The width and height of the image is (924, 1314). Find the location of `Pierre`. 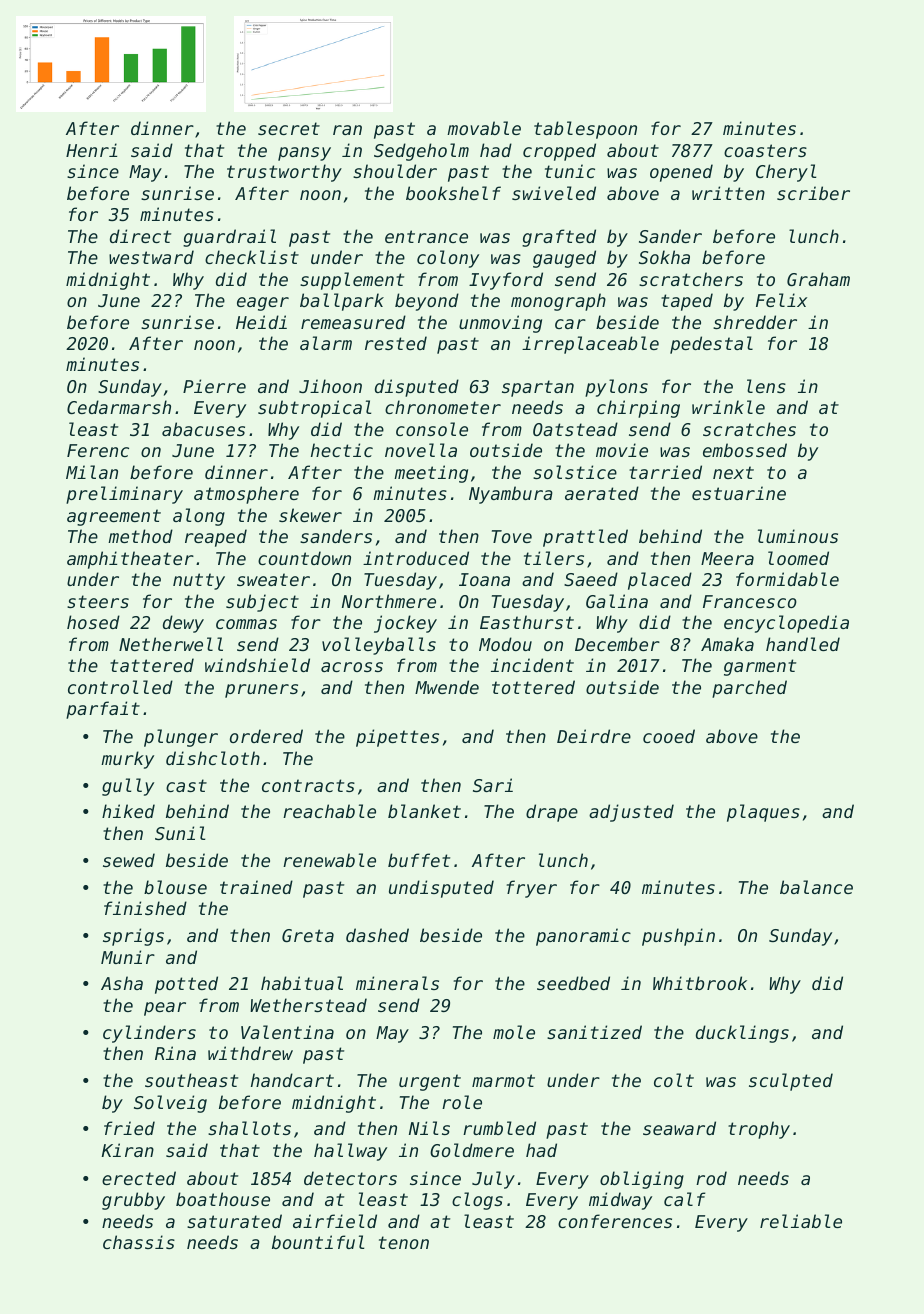

Pierre is located at coordinates (214, 386).
